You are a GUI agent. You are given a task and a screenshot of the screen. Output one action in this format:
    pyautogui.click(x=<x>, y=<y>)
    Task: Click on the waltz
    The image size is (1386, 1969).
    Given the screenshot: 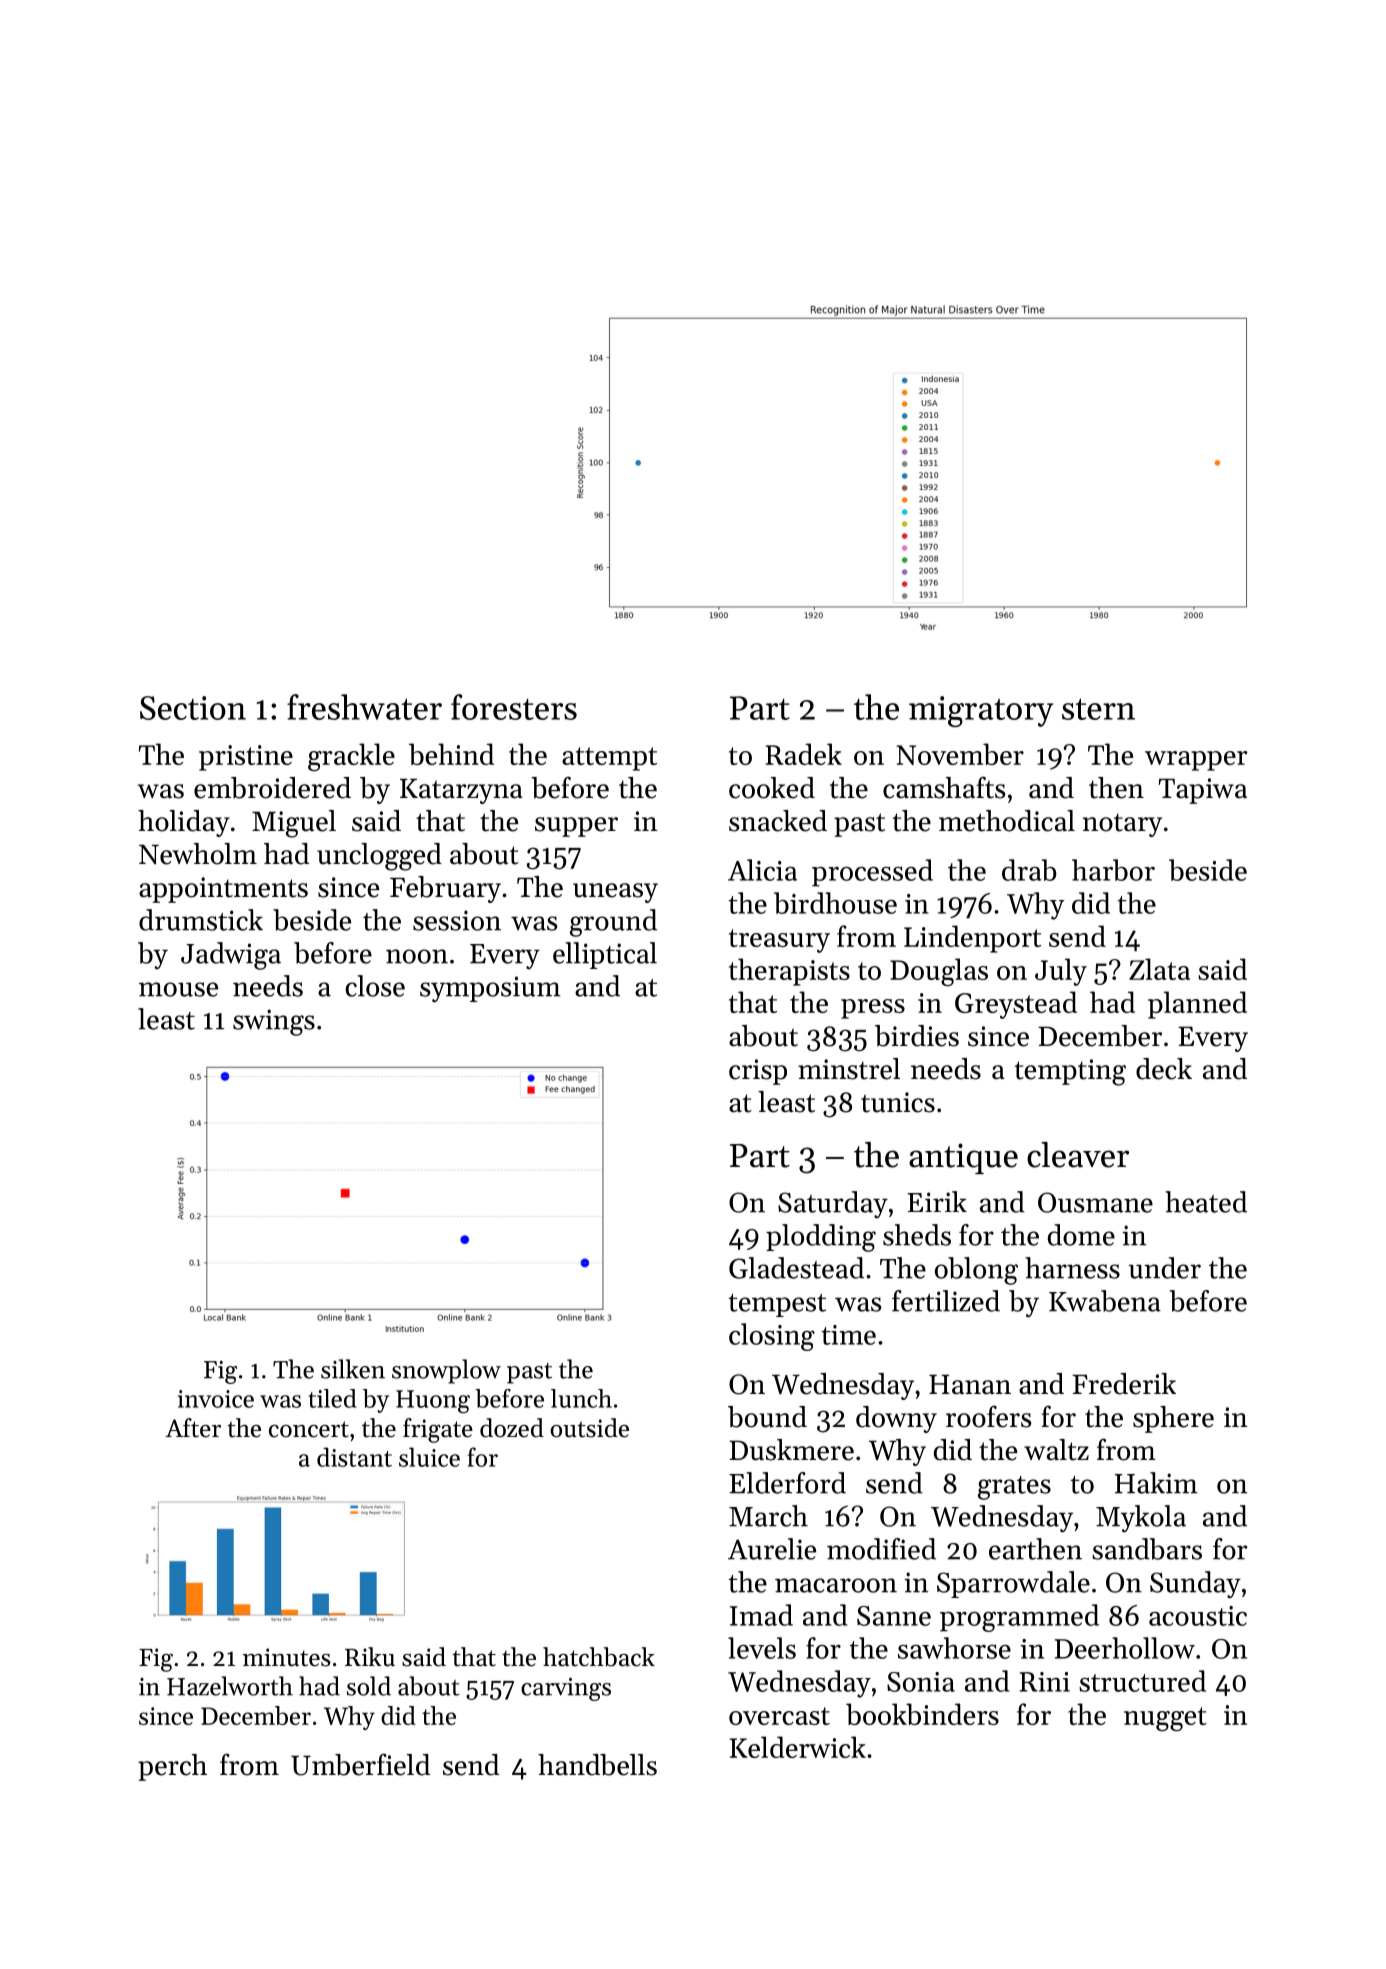 What is the action you would take?
    pyautogui.click(x=1056, y=1450)
